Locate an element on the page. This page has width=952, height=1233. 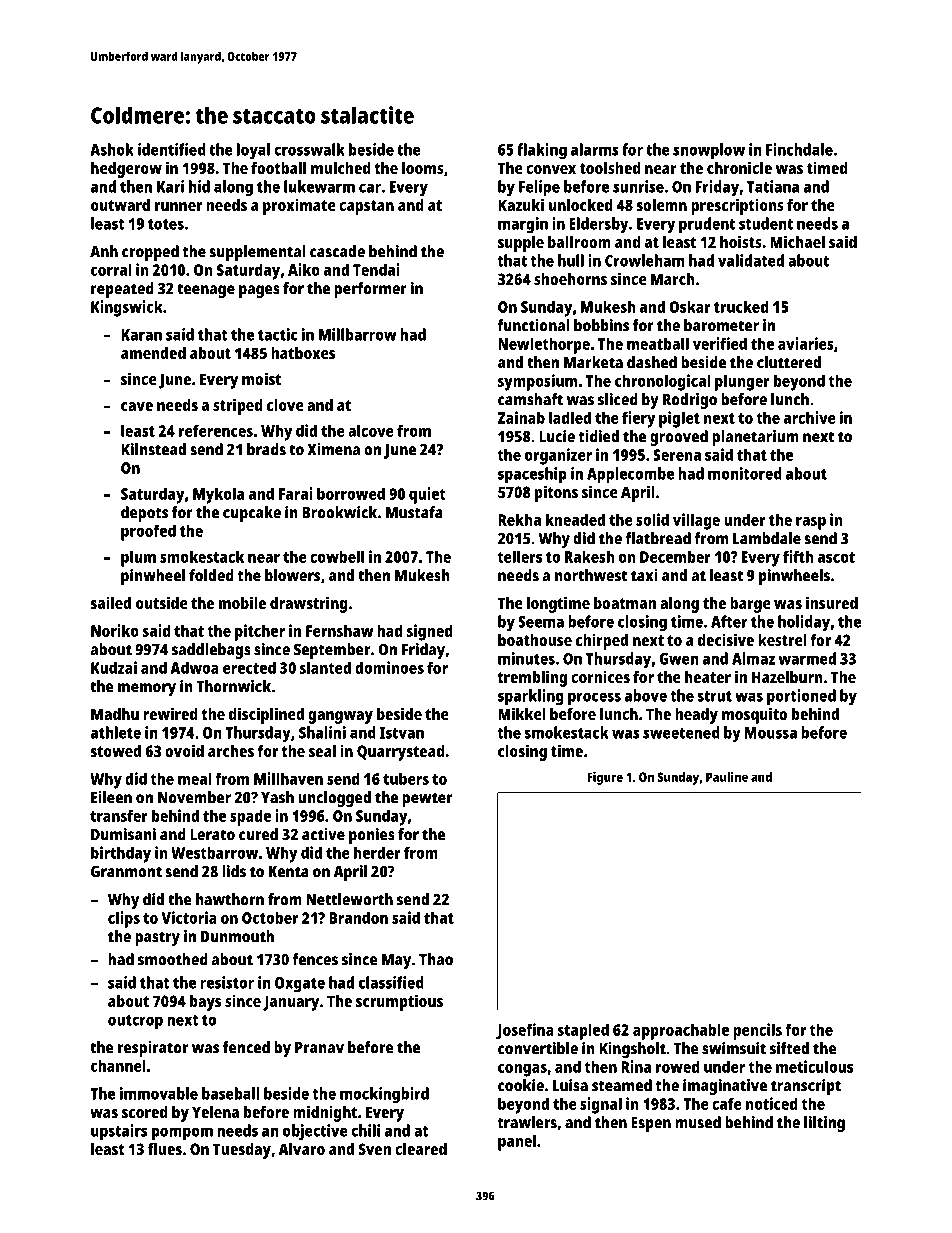
archive is located at coordinates (810, 417).
